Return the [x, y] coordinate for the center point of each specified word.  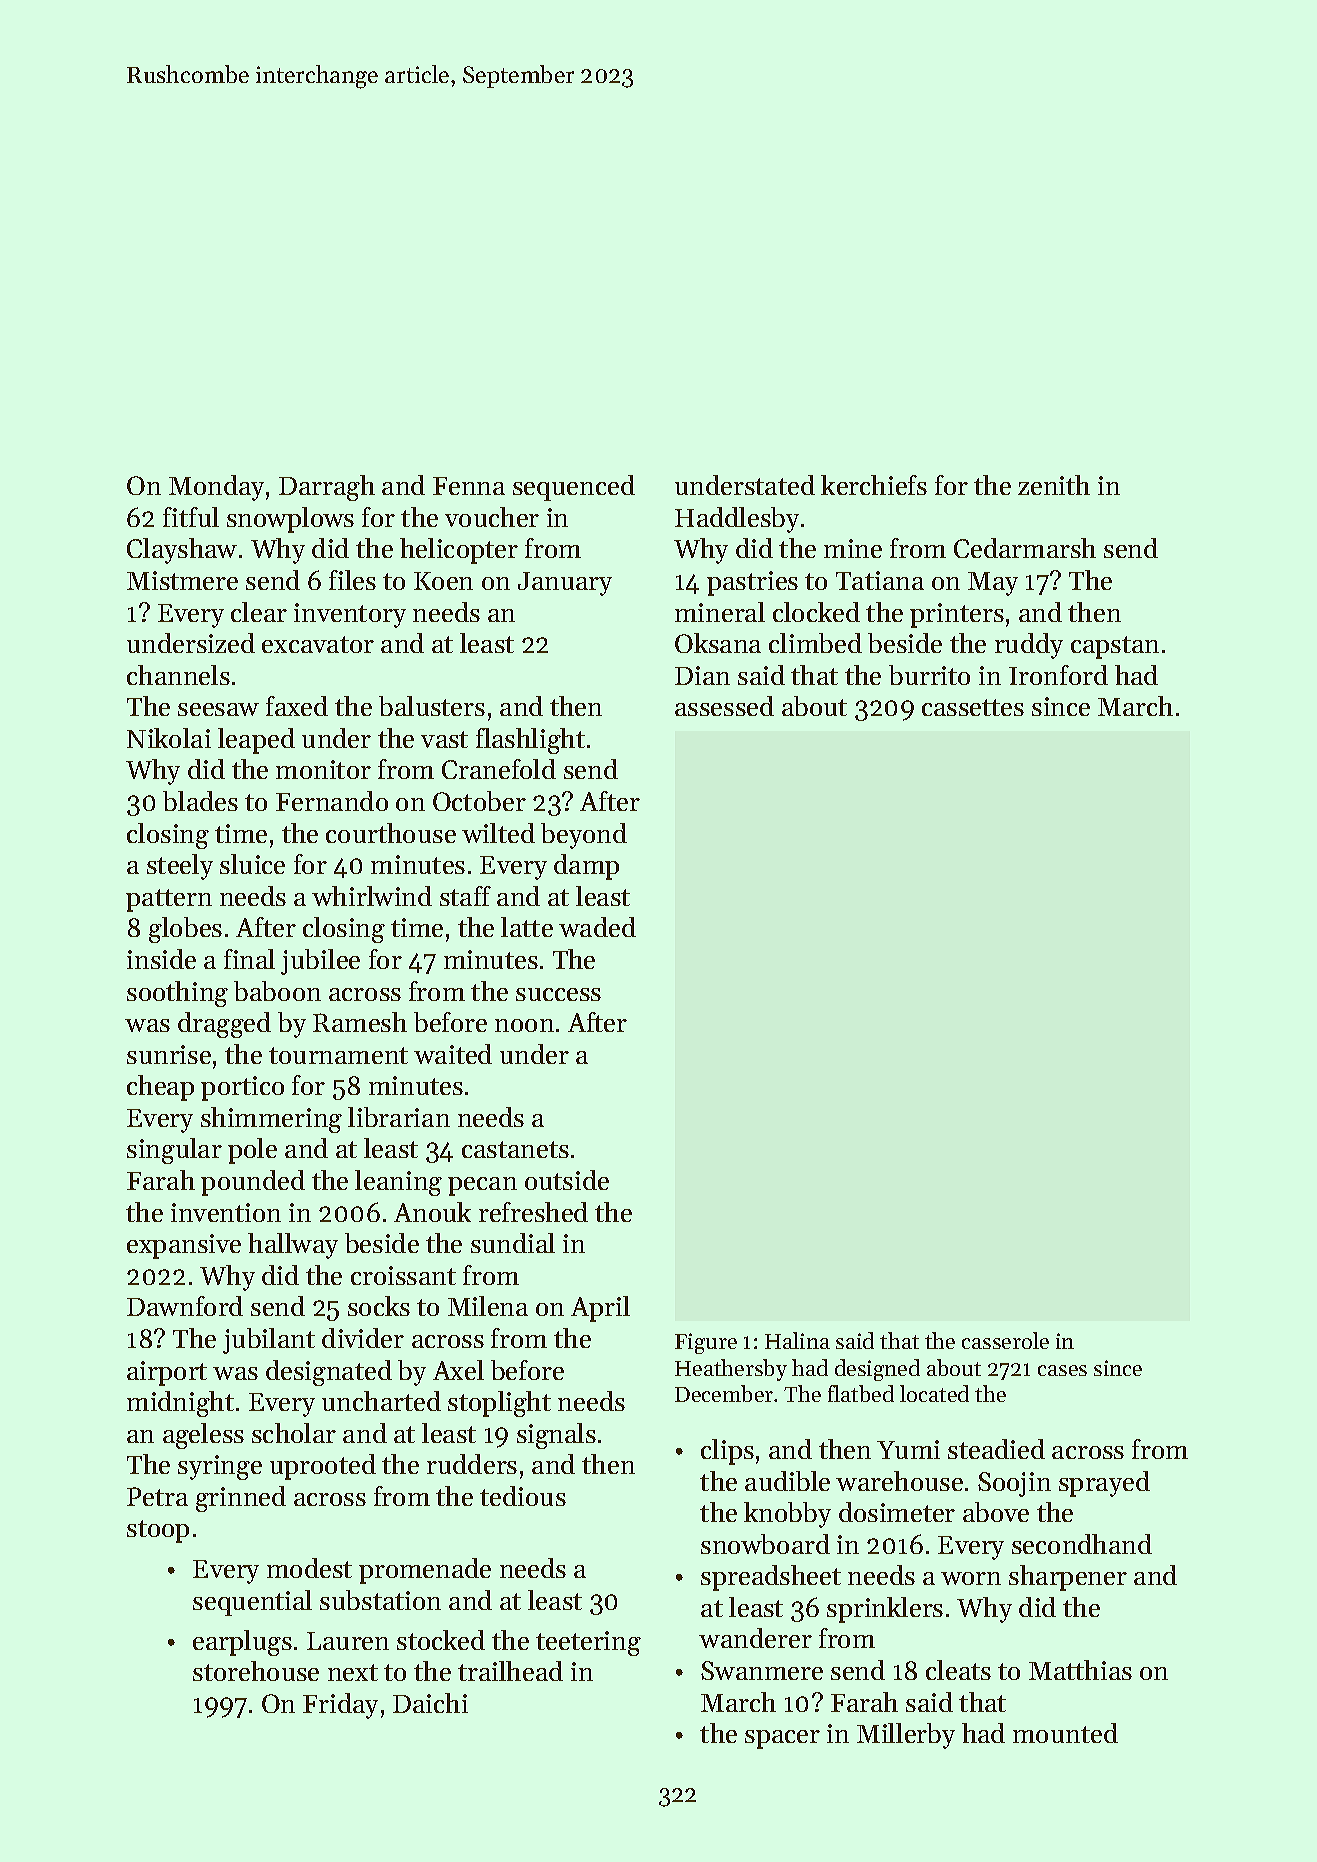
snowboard [765, 1544]
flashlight [530, 741]
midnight [180, 1404]
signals [556, 1436]
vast [444, 739]
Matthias [1080, 1670]
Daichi [430, 1703]
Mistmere [182, 580]
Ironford [1058, 675]
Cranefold [499, 769]
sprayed [1104, 1484]
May [993, 584]
